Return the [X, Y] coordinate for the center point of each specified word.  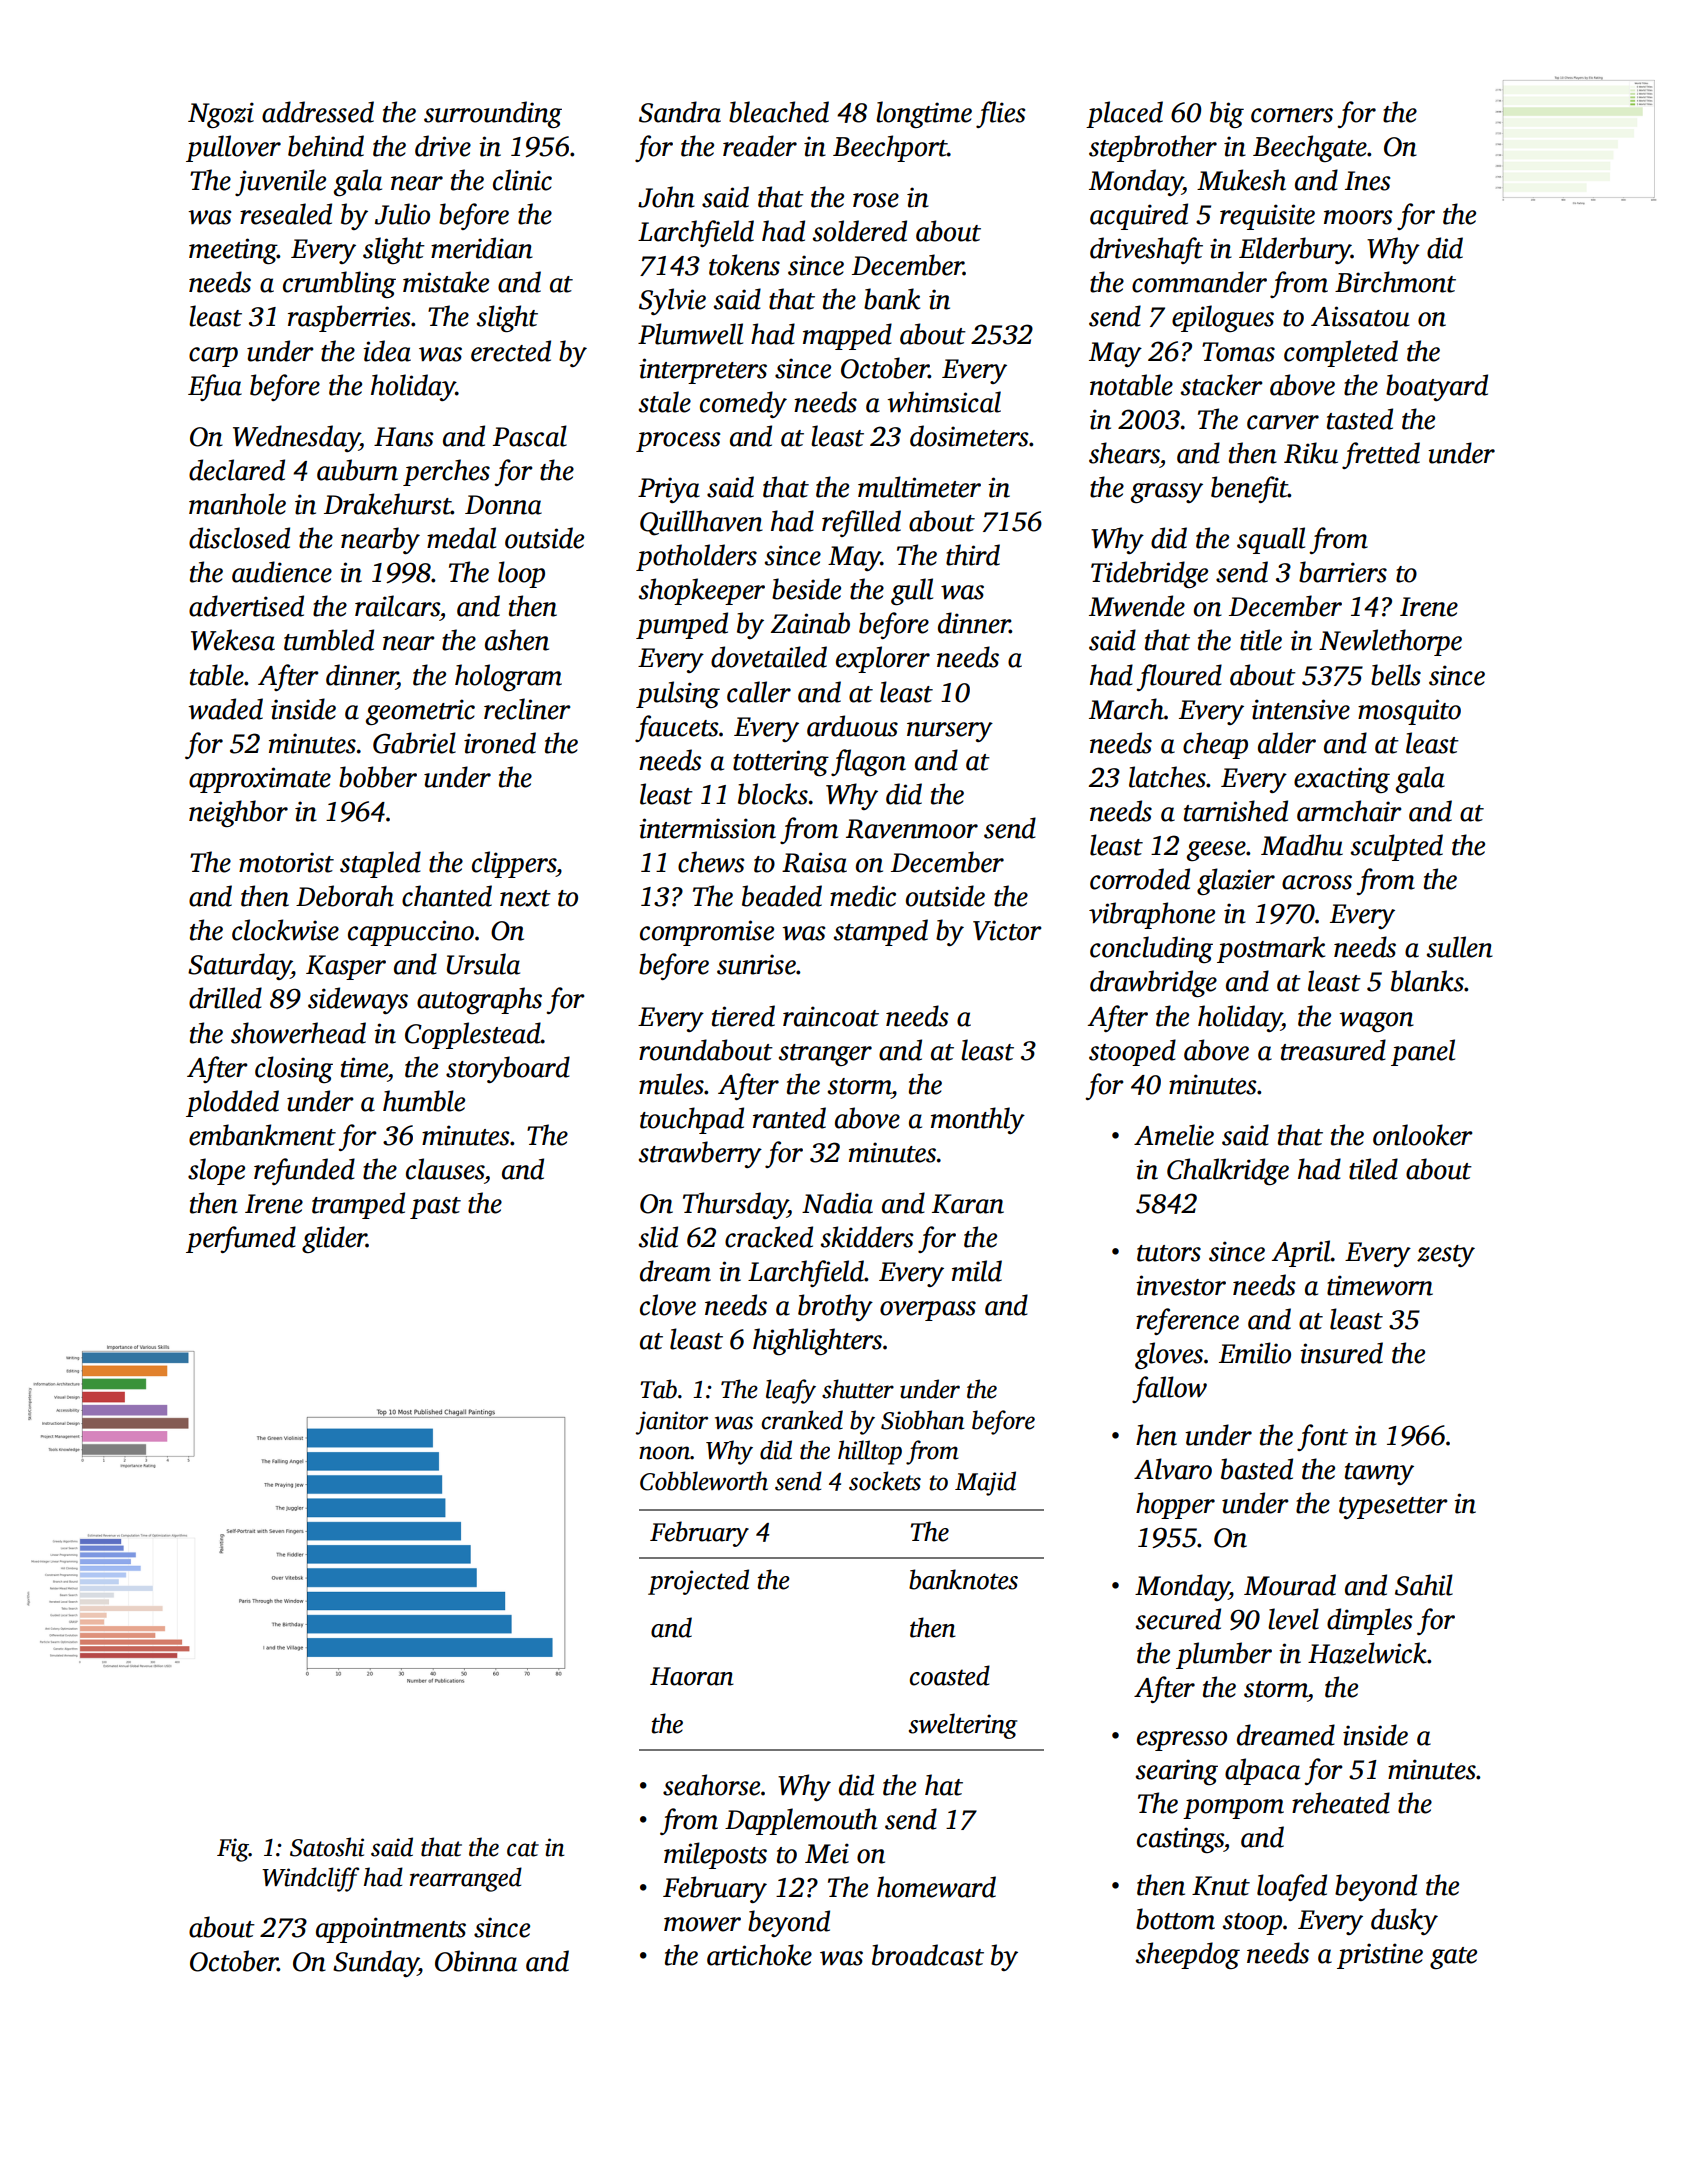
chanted [447, 896]
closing [294, 1069]
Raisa [814, 862]
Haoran [692, 1676]
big [1227, 114]
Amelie [1174, 1135]
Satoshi [327, 1847]
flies [1000, 114]
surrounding [493, 114]
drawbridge [1153, 983]
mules [671, 1084]
